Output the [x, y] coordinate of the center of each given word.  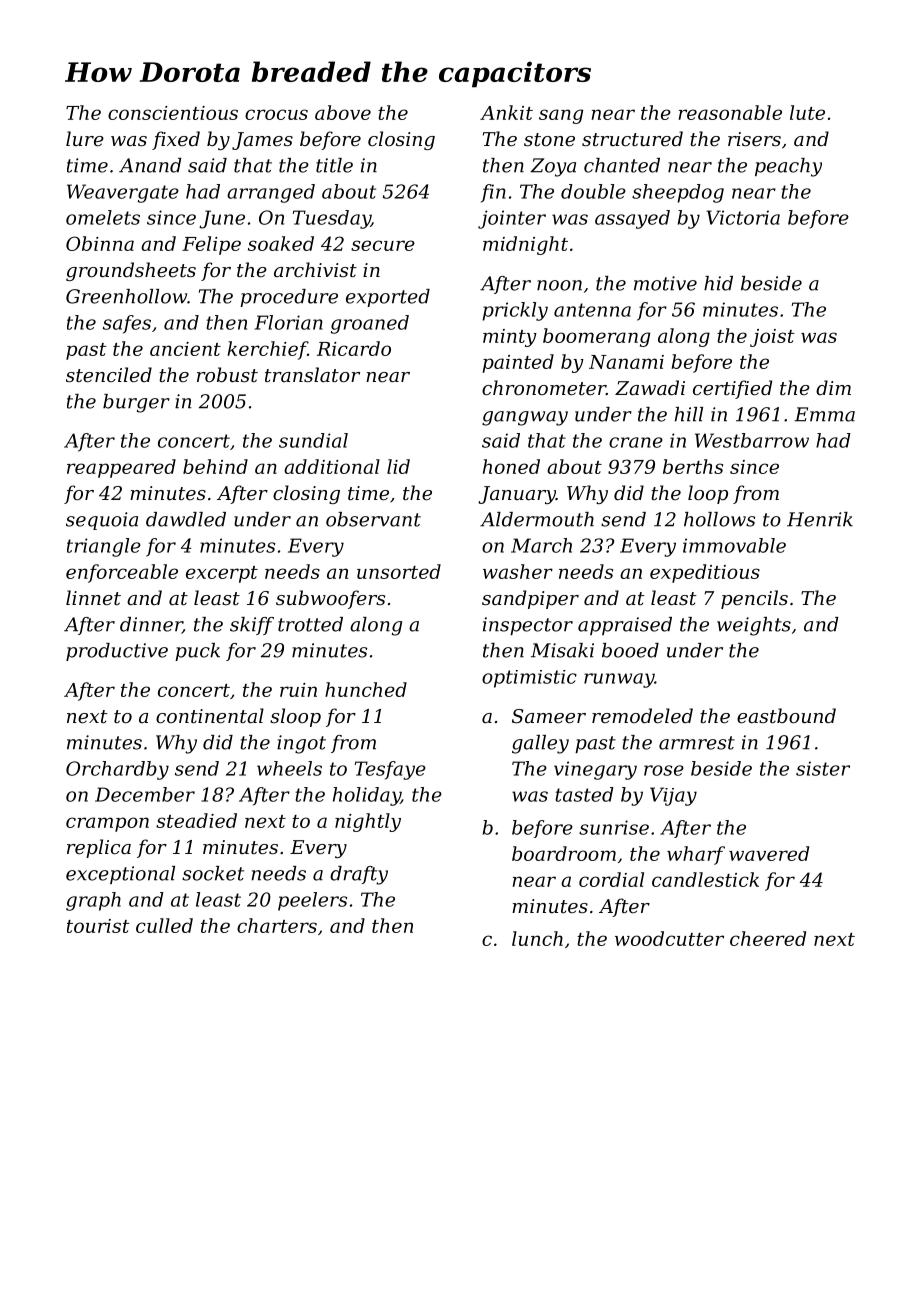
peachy [788, 167]
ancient [185, 349]
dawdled [186, 519]
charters [277, 925]
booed [630, 650]
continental [210, 715]
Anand [150, 165]
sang [561, 116]
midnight [525, 245]
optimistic [529, 679]
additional [332, 466]
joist [772, 338]
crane [636, 442]
